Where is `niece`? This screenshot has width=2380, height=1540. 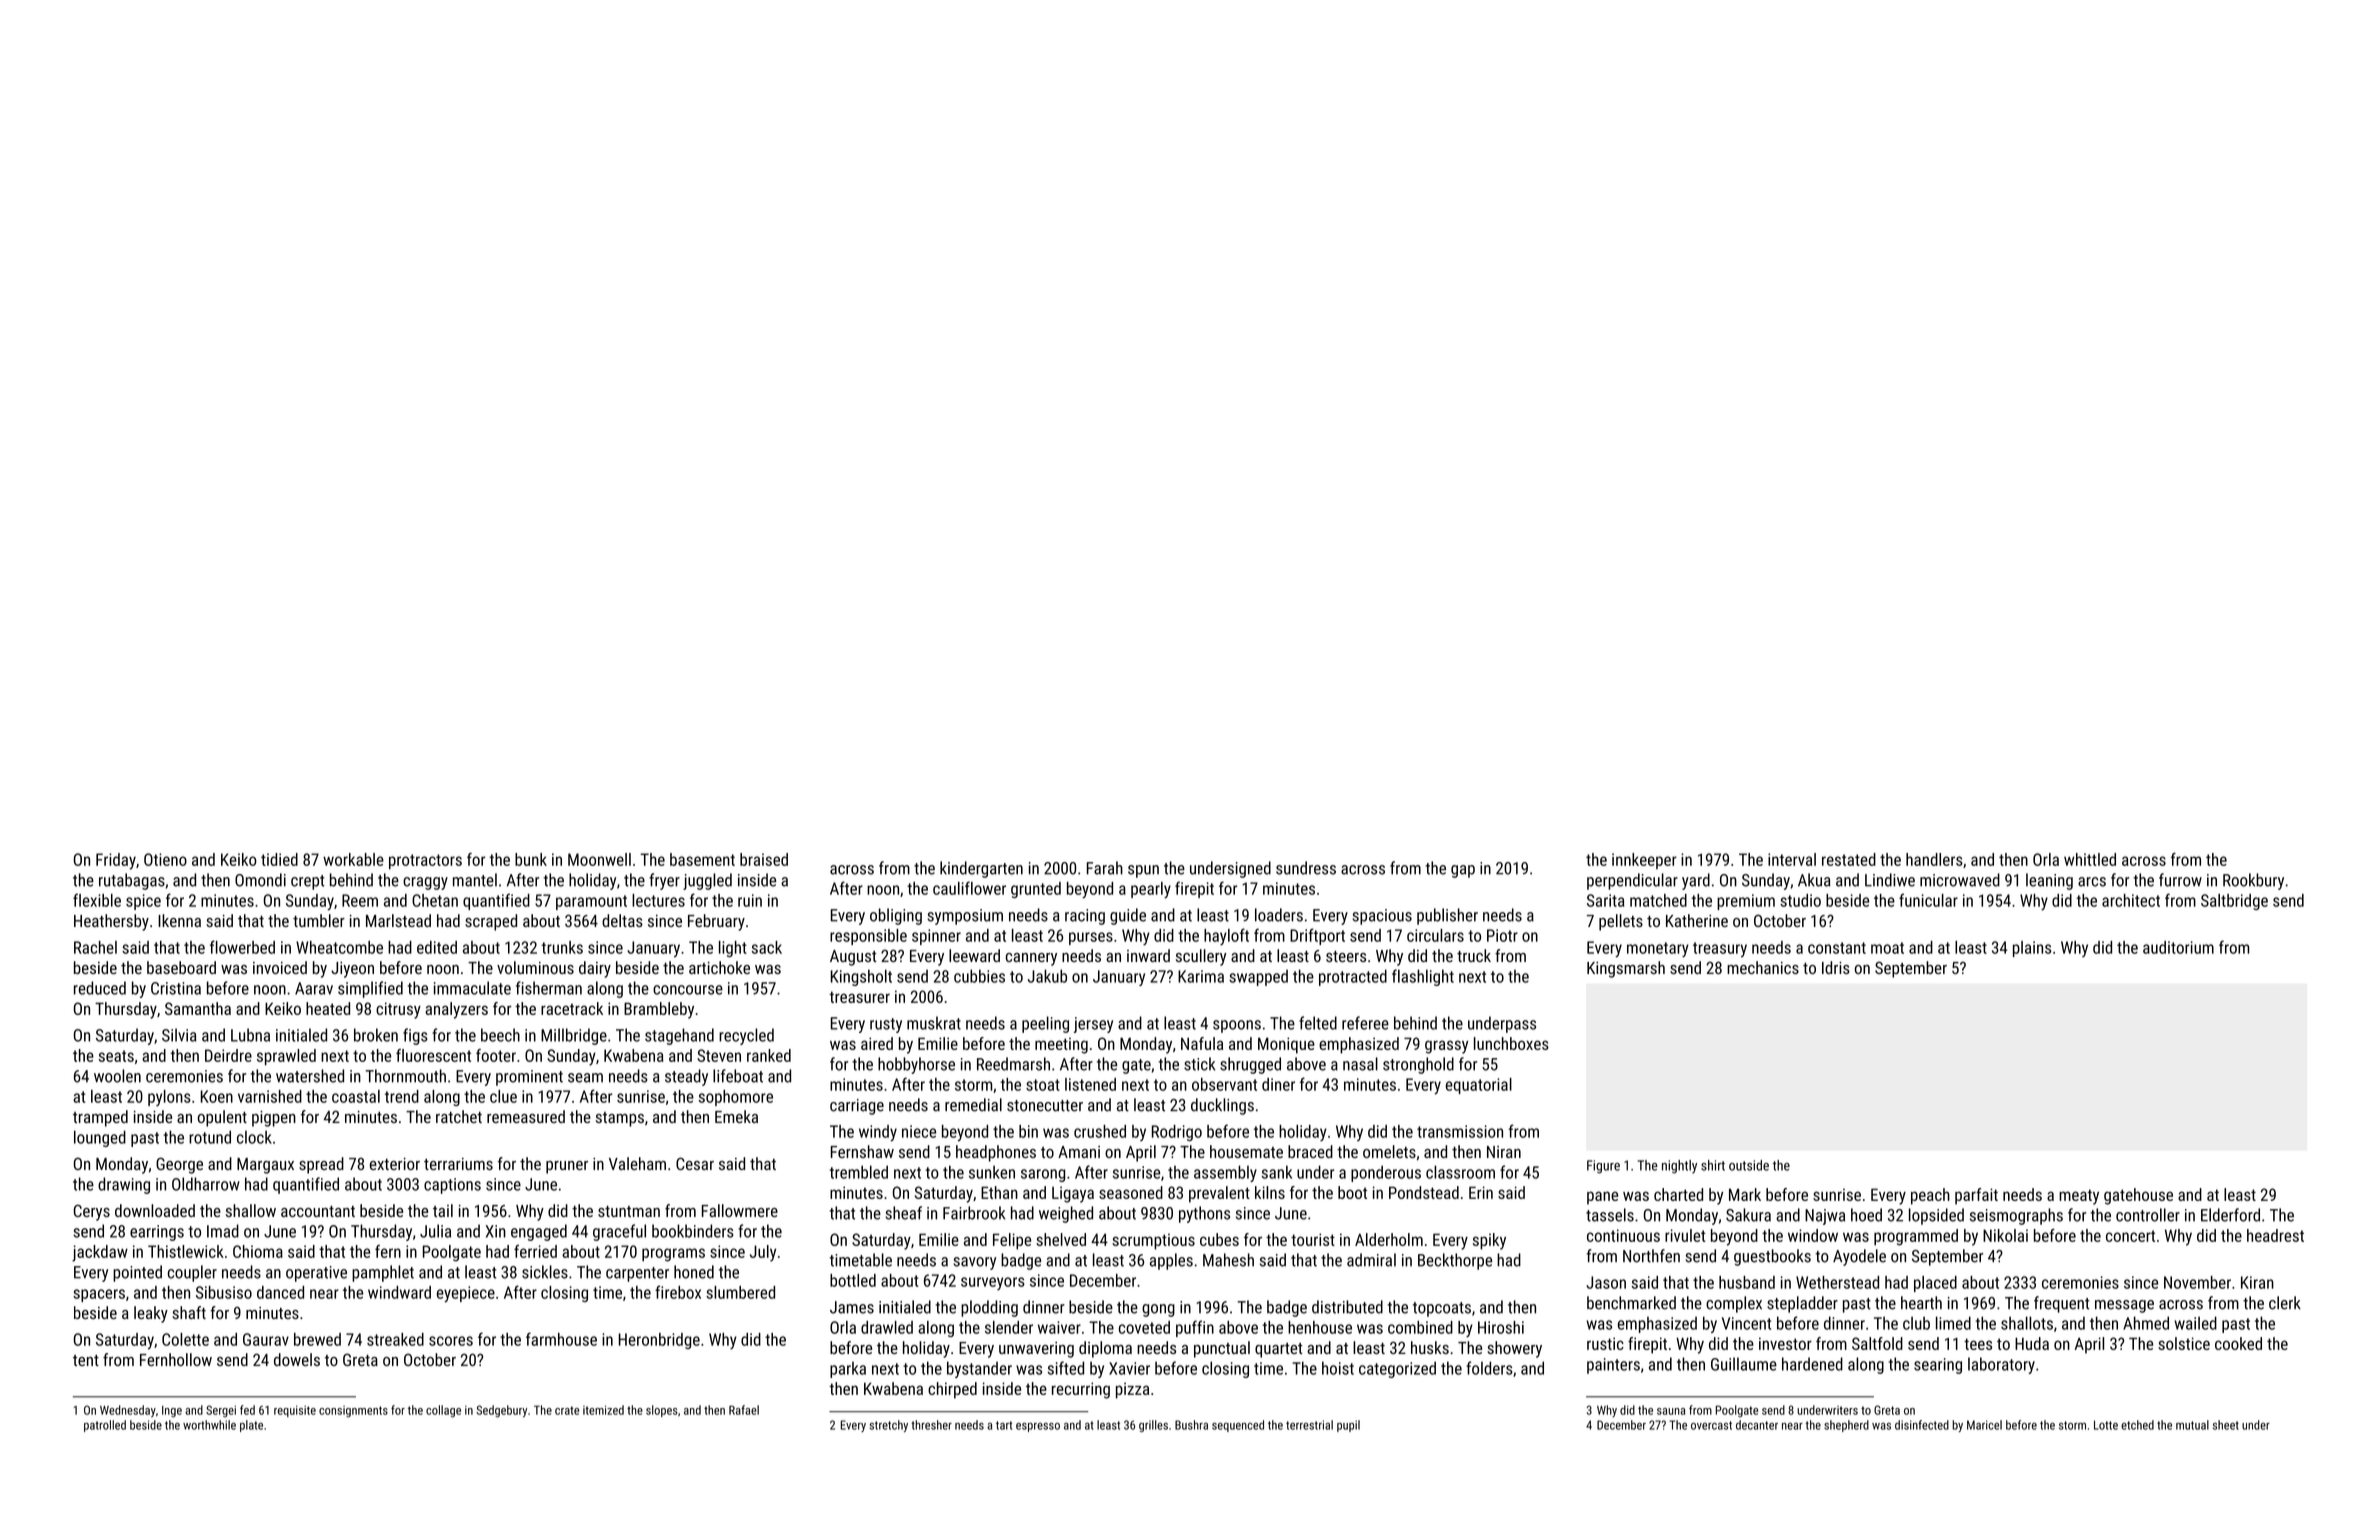
niece is located at coordinates (919, 1131).
